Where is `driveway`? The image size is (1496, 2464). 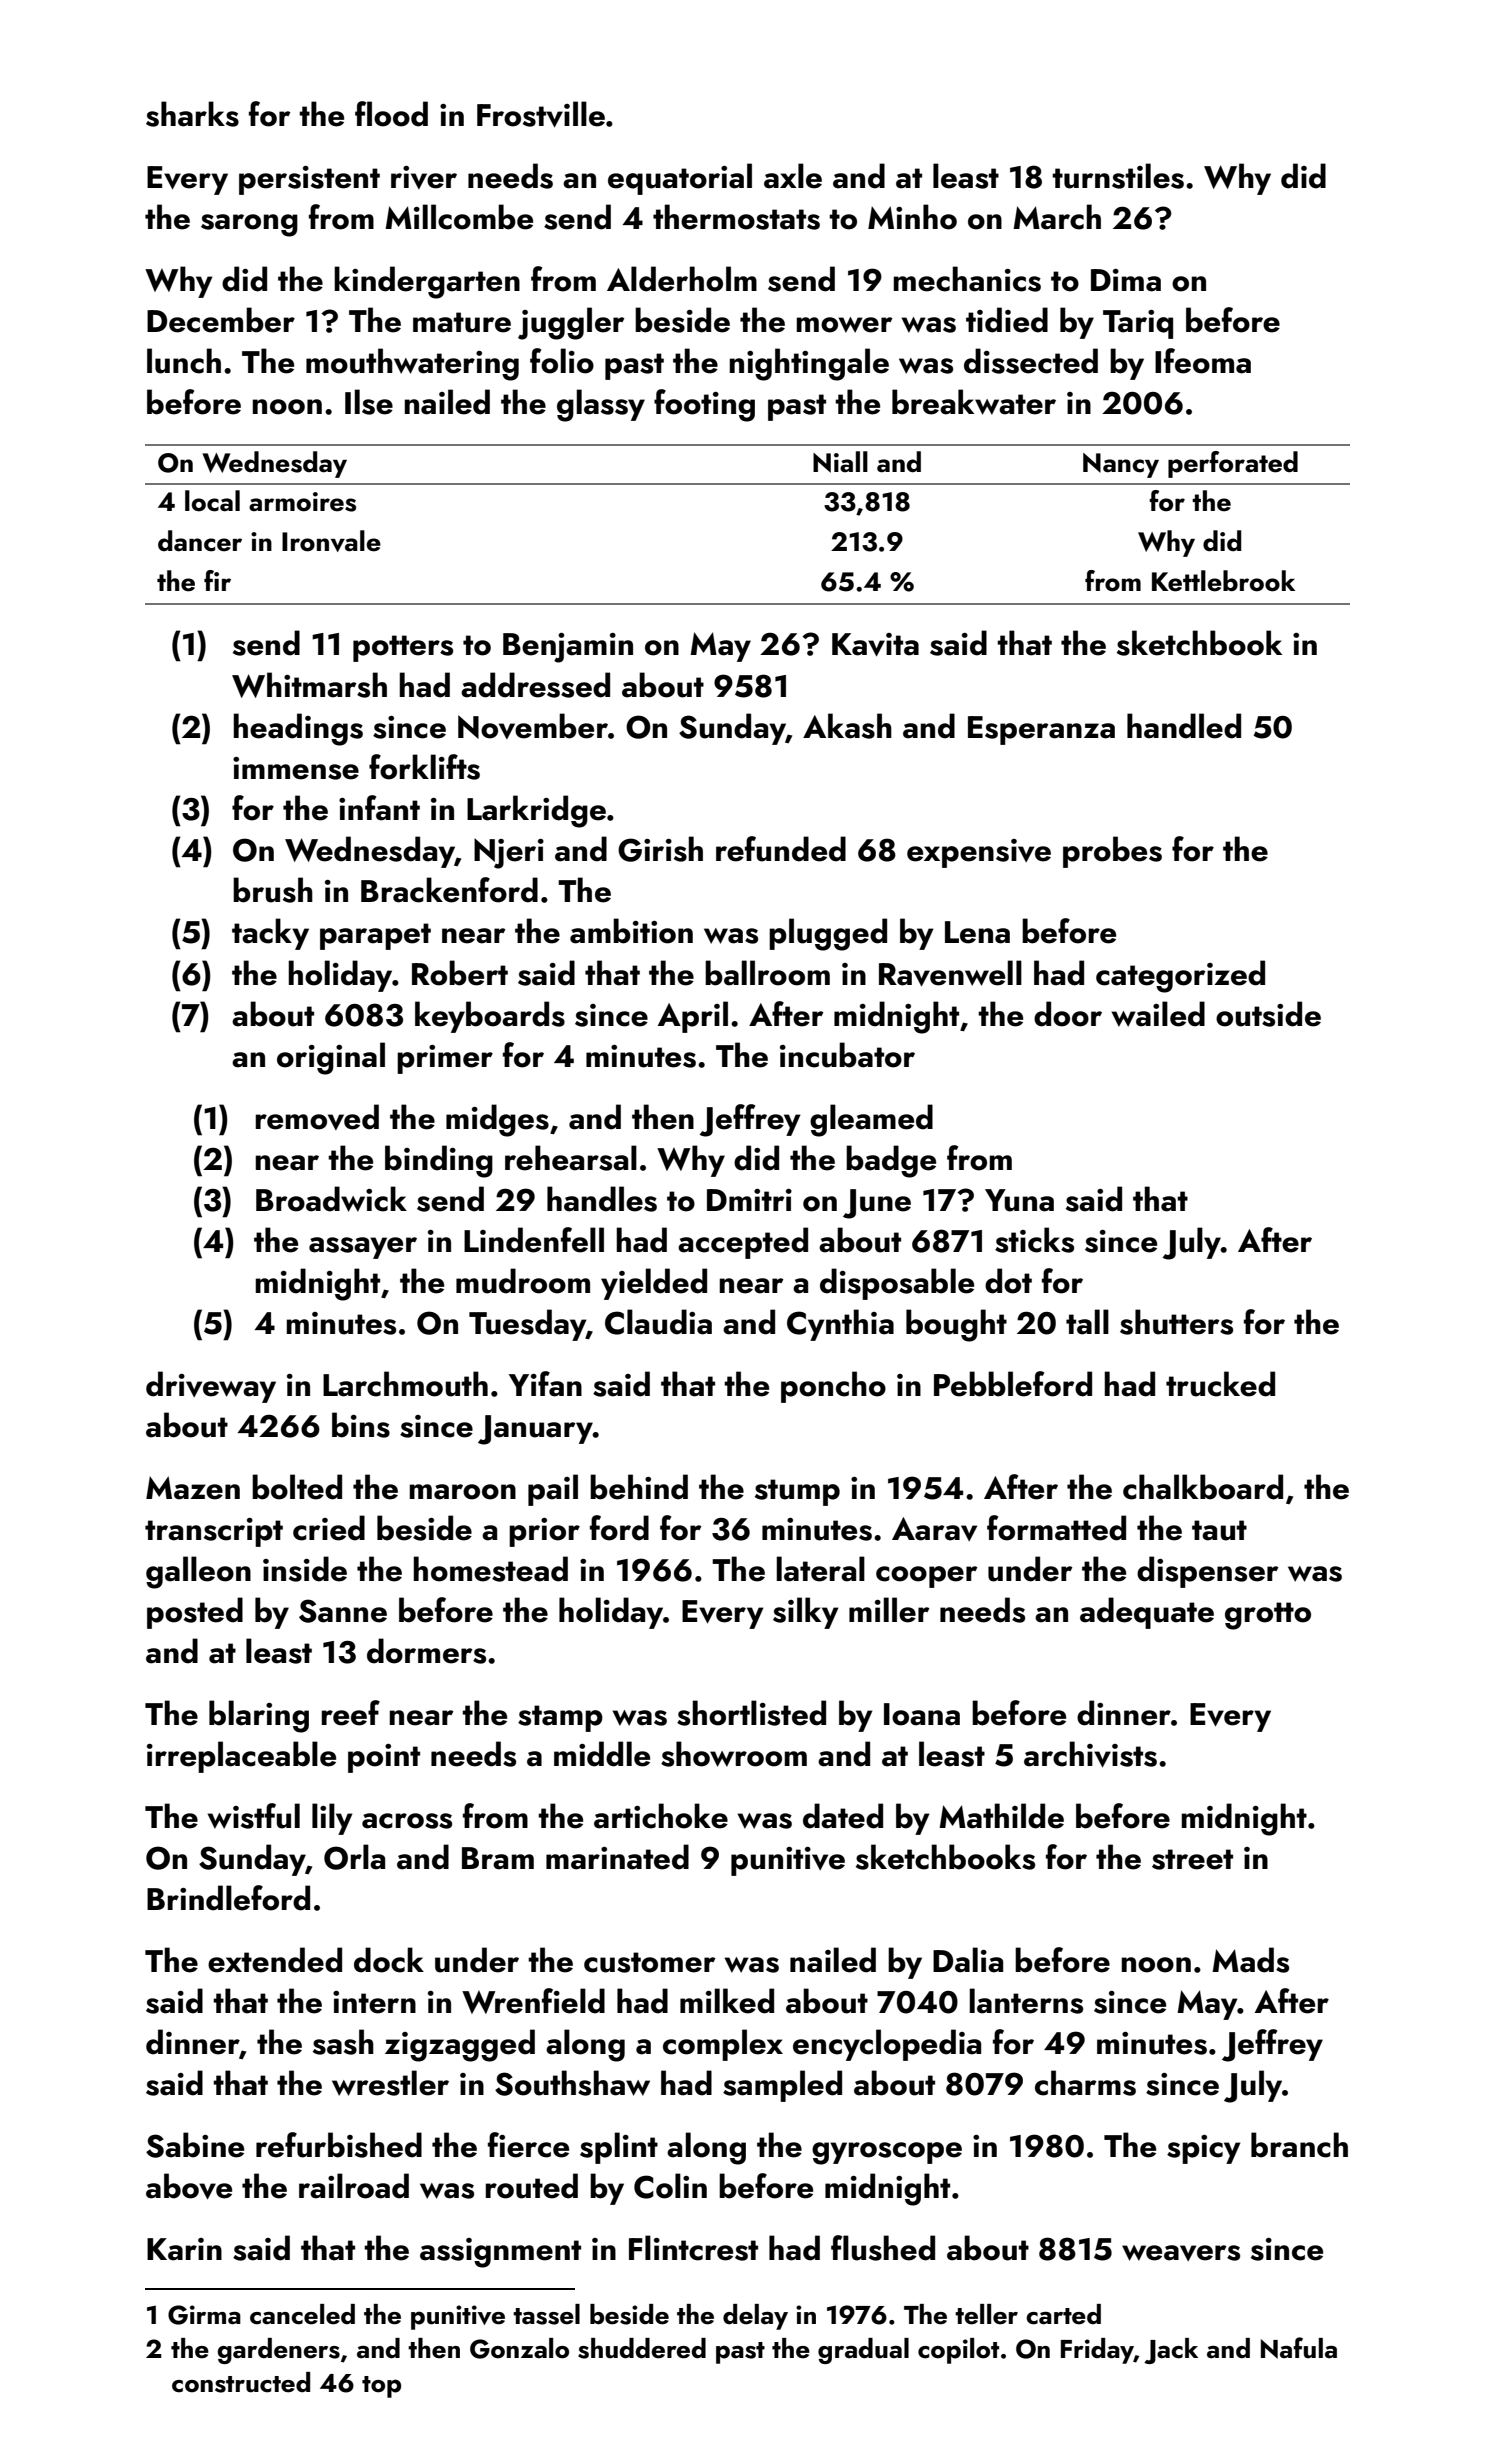 driveway is located at coordinates (211, 1387).
